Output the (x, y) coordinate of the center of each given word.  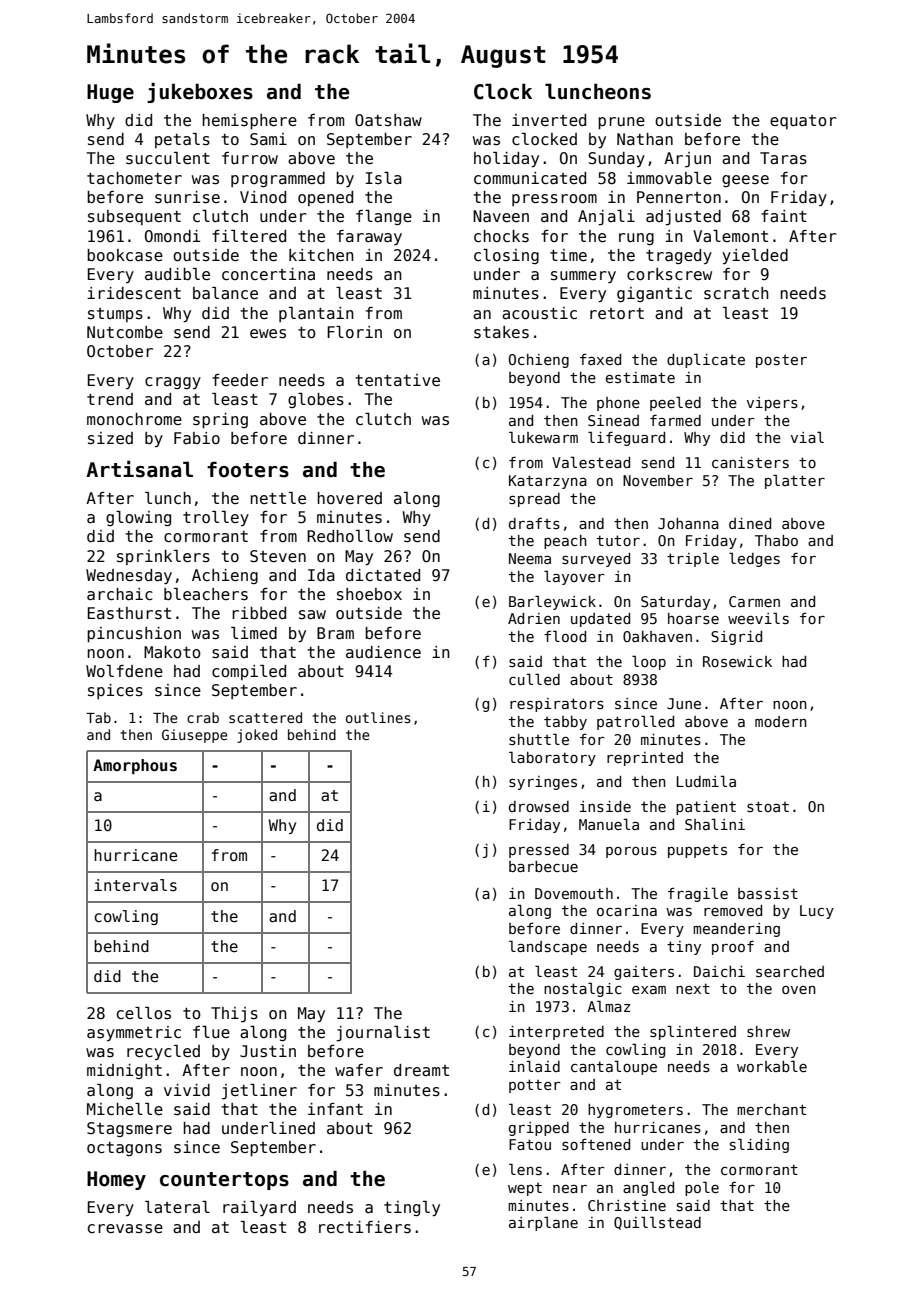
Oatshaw (388, 120)
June (684, 703)
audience (383, 652)
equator (803, 122)
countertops (224, 1181)
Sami (268, 139)
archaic (120, 594)
